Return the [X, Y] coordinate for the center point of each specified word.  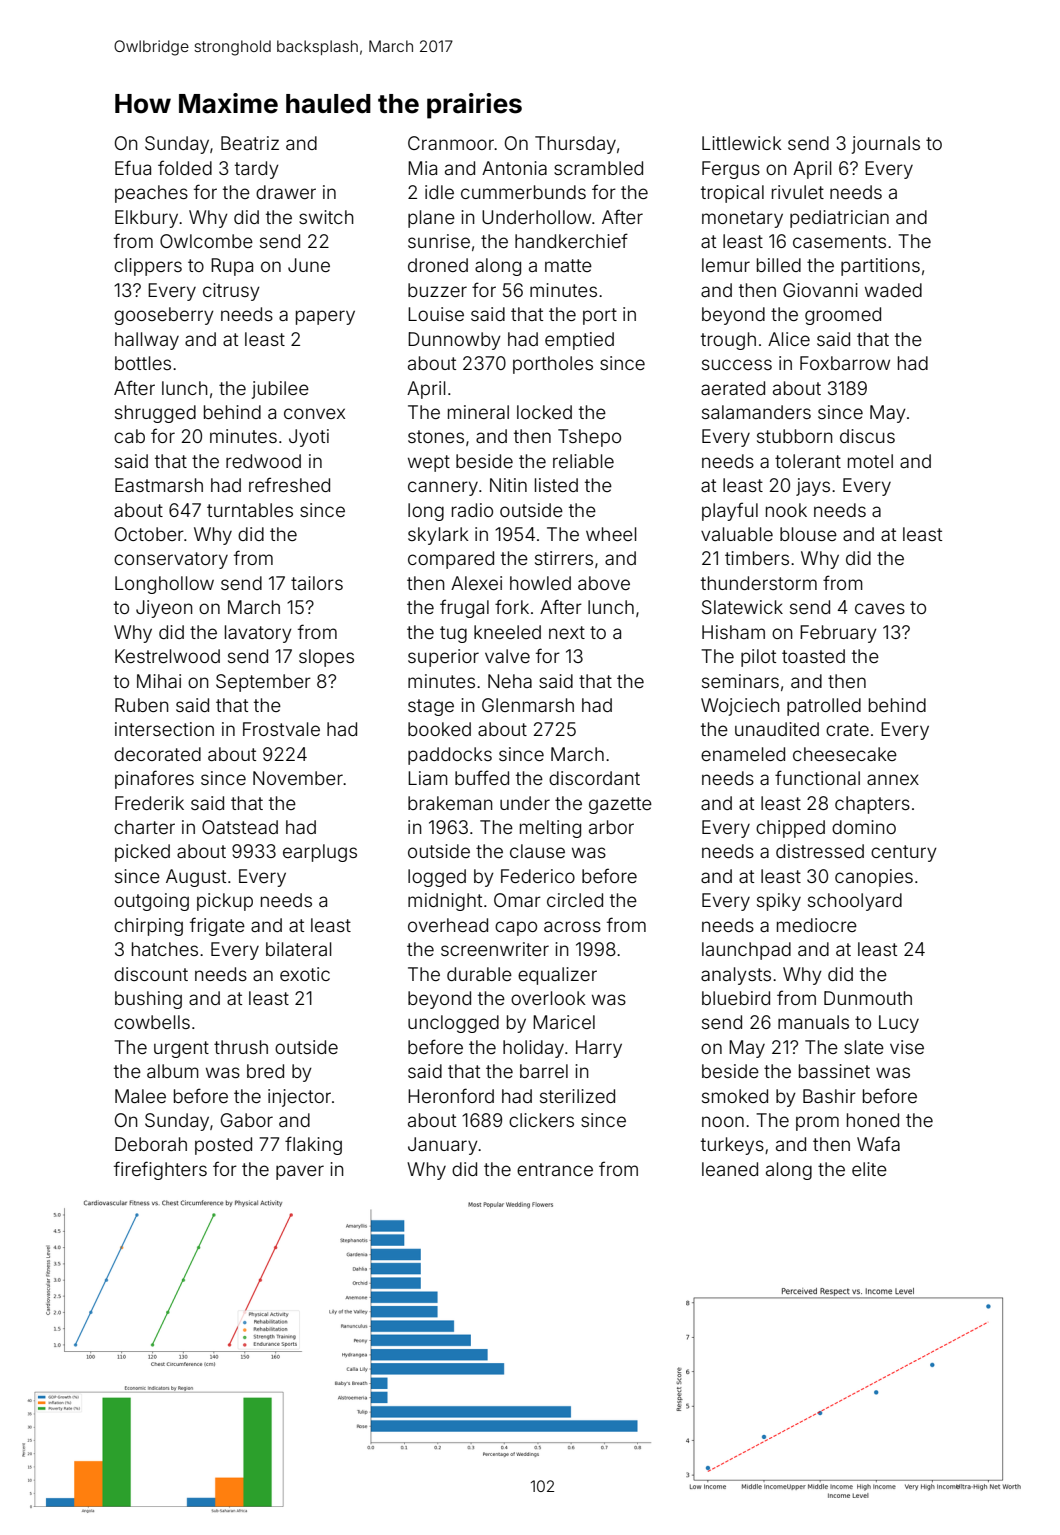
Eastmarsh [159, 485]
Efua [133, 167]
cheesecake [845, 754]
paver [300, 1172]
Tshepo [589, 438]
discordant [594, 778]
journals [885, 145]
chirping [148, 927]
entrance [555, 1169]
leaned [730, 1169]
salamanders [756, 412]
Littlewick [742, 143]
